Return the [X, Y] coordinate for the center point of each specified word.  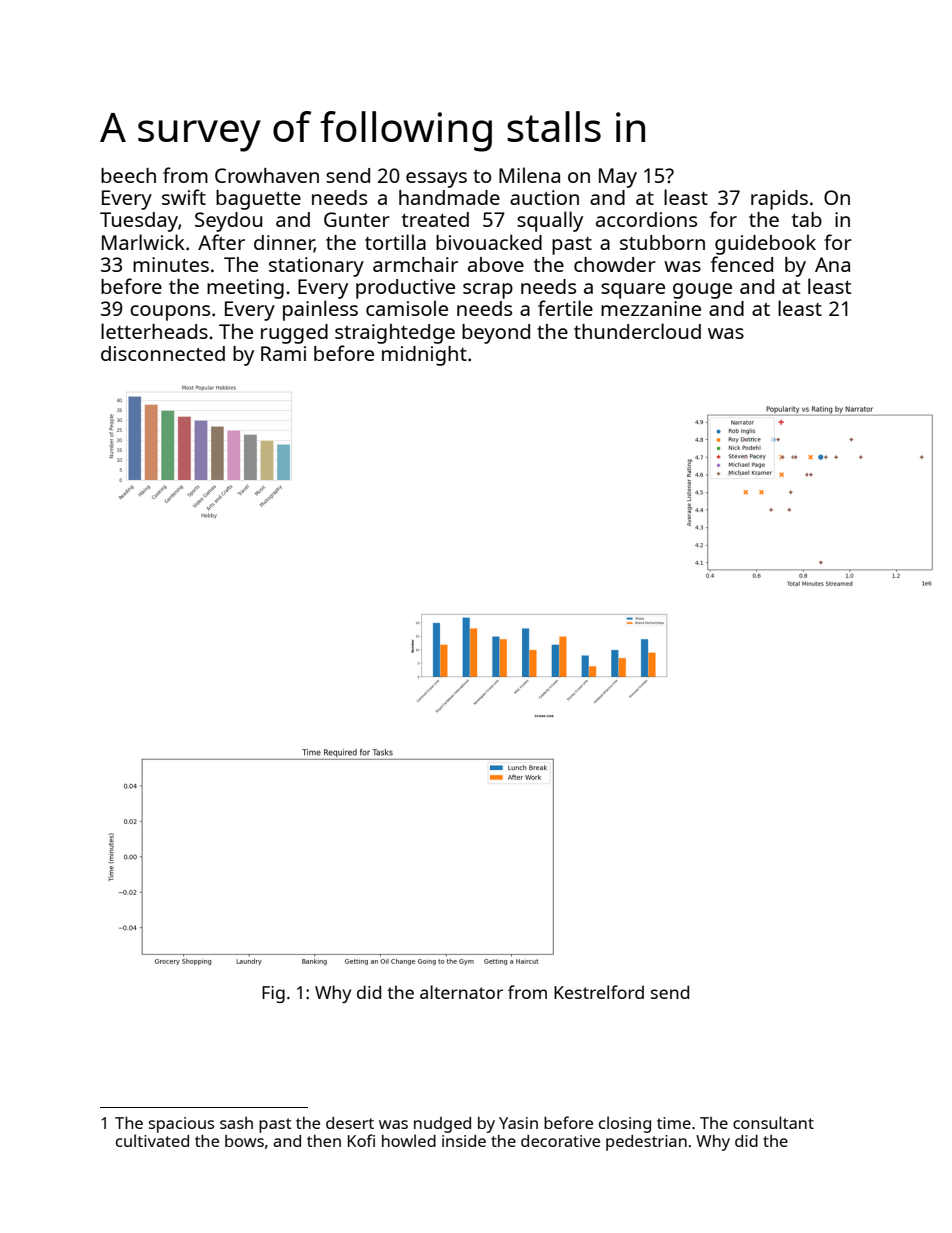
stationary [316, 267]
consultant [773, 1122]
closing [625, 1124]
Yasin [518, 1123]
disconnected [163, 353]
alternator [461, 992]
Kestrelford [599, 992]
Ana [832, 264]
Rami [283, 353]
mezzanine [651, 308]
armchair [415, 264]
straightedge [395, 334]
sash [236, 1123]
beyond [496, 334]
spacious [181, 1125]
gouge [702, 291]
